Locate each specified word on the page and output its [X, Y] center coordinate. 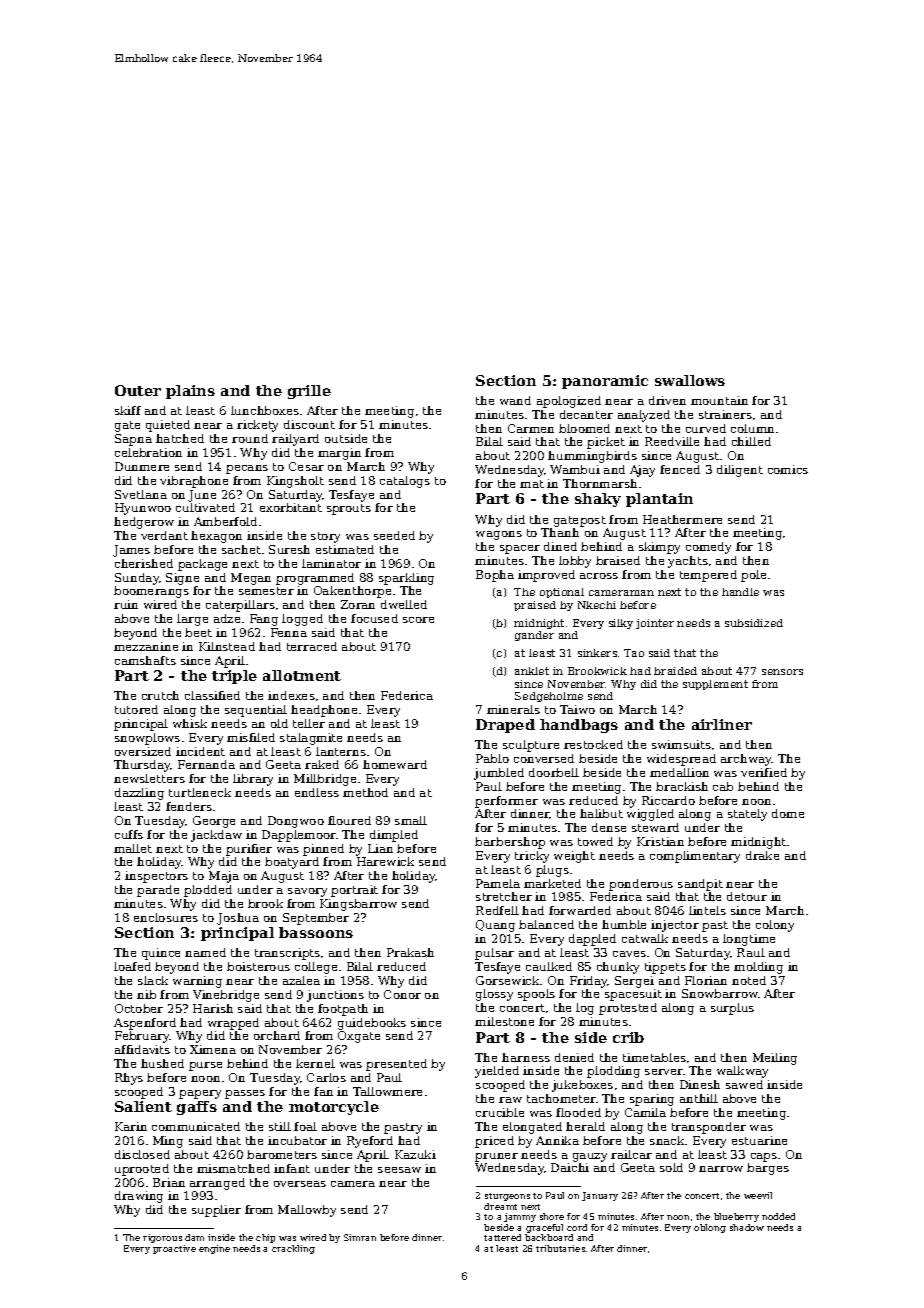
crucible [500, 1112]
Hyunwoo [143, 509]
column [752, 428]
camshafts [145, 660]
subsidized [754, 623]
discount [309, 424]
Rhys [129, 1079]
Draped [505, 726]
